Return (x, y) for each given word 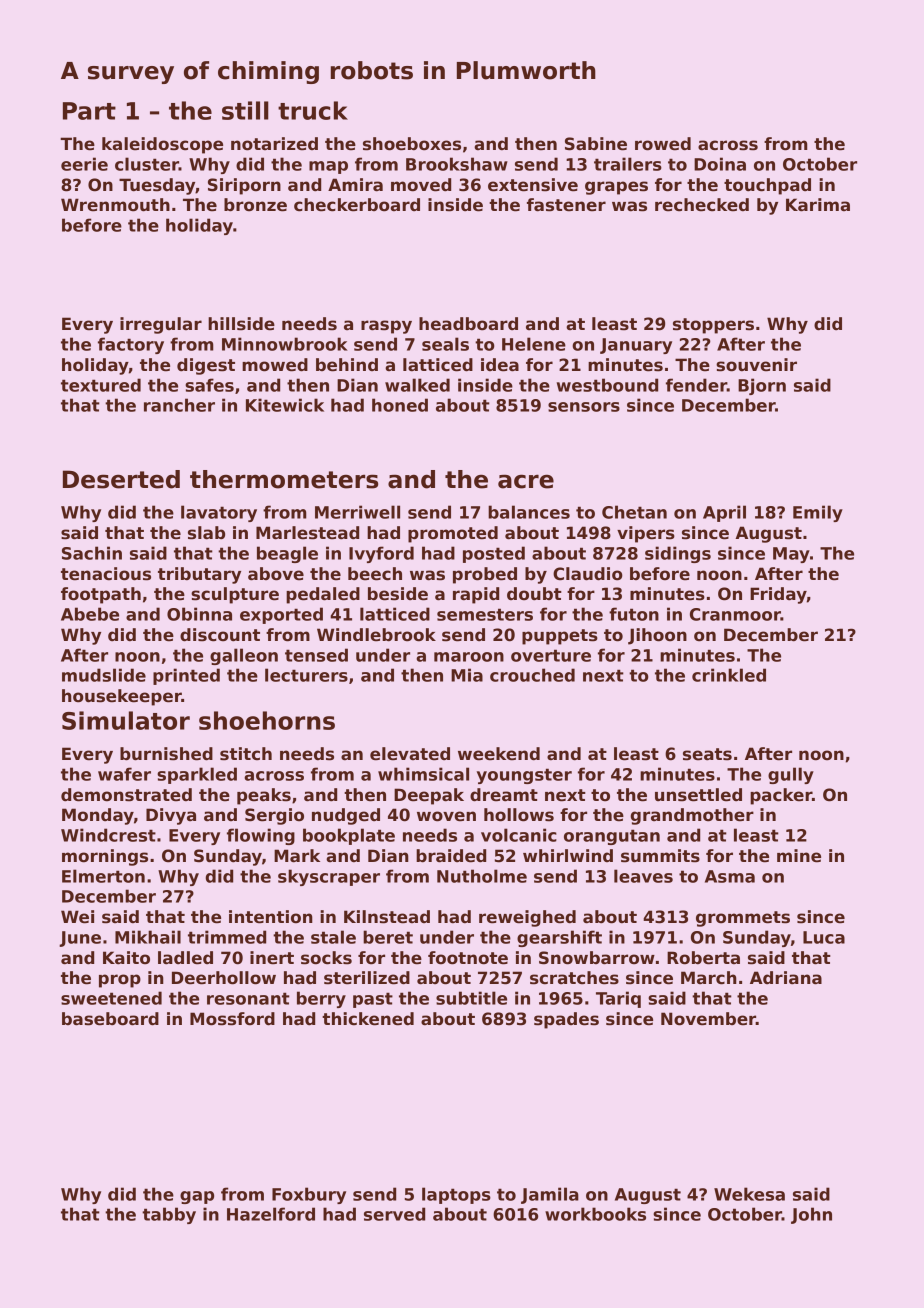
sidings (678, 554)
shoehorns (267, 720)
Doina (720, 164)
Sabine (596, 144)
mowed (275, 365)
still (245, 110)
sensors (584, 407)
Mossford (232, 1019)
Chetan (634, 512)
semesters (485, 614)
